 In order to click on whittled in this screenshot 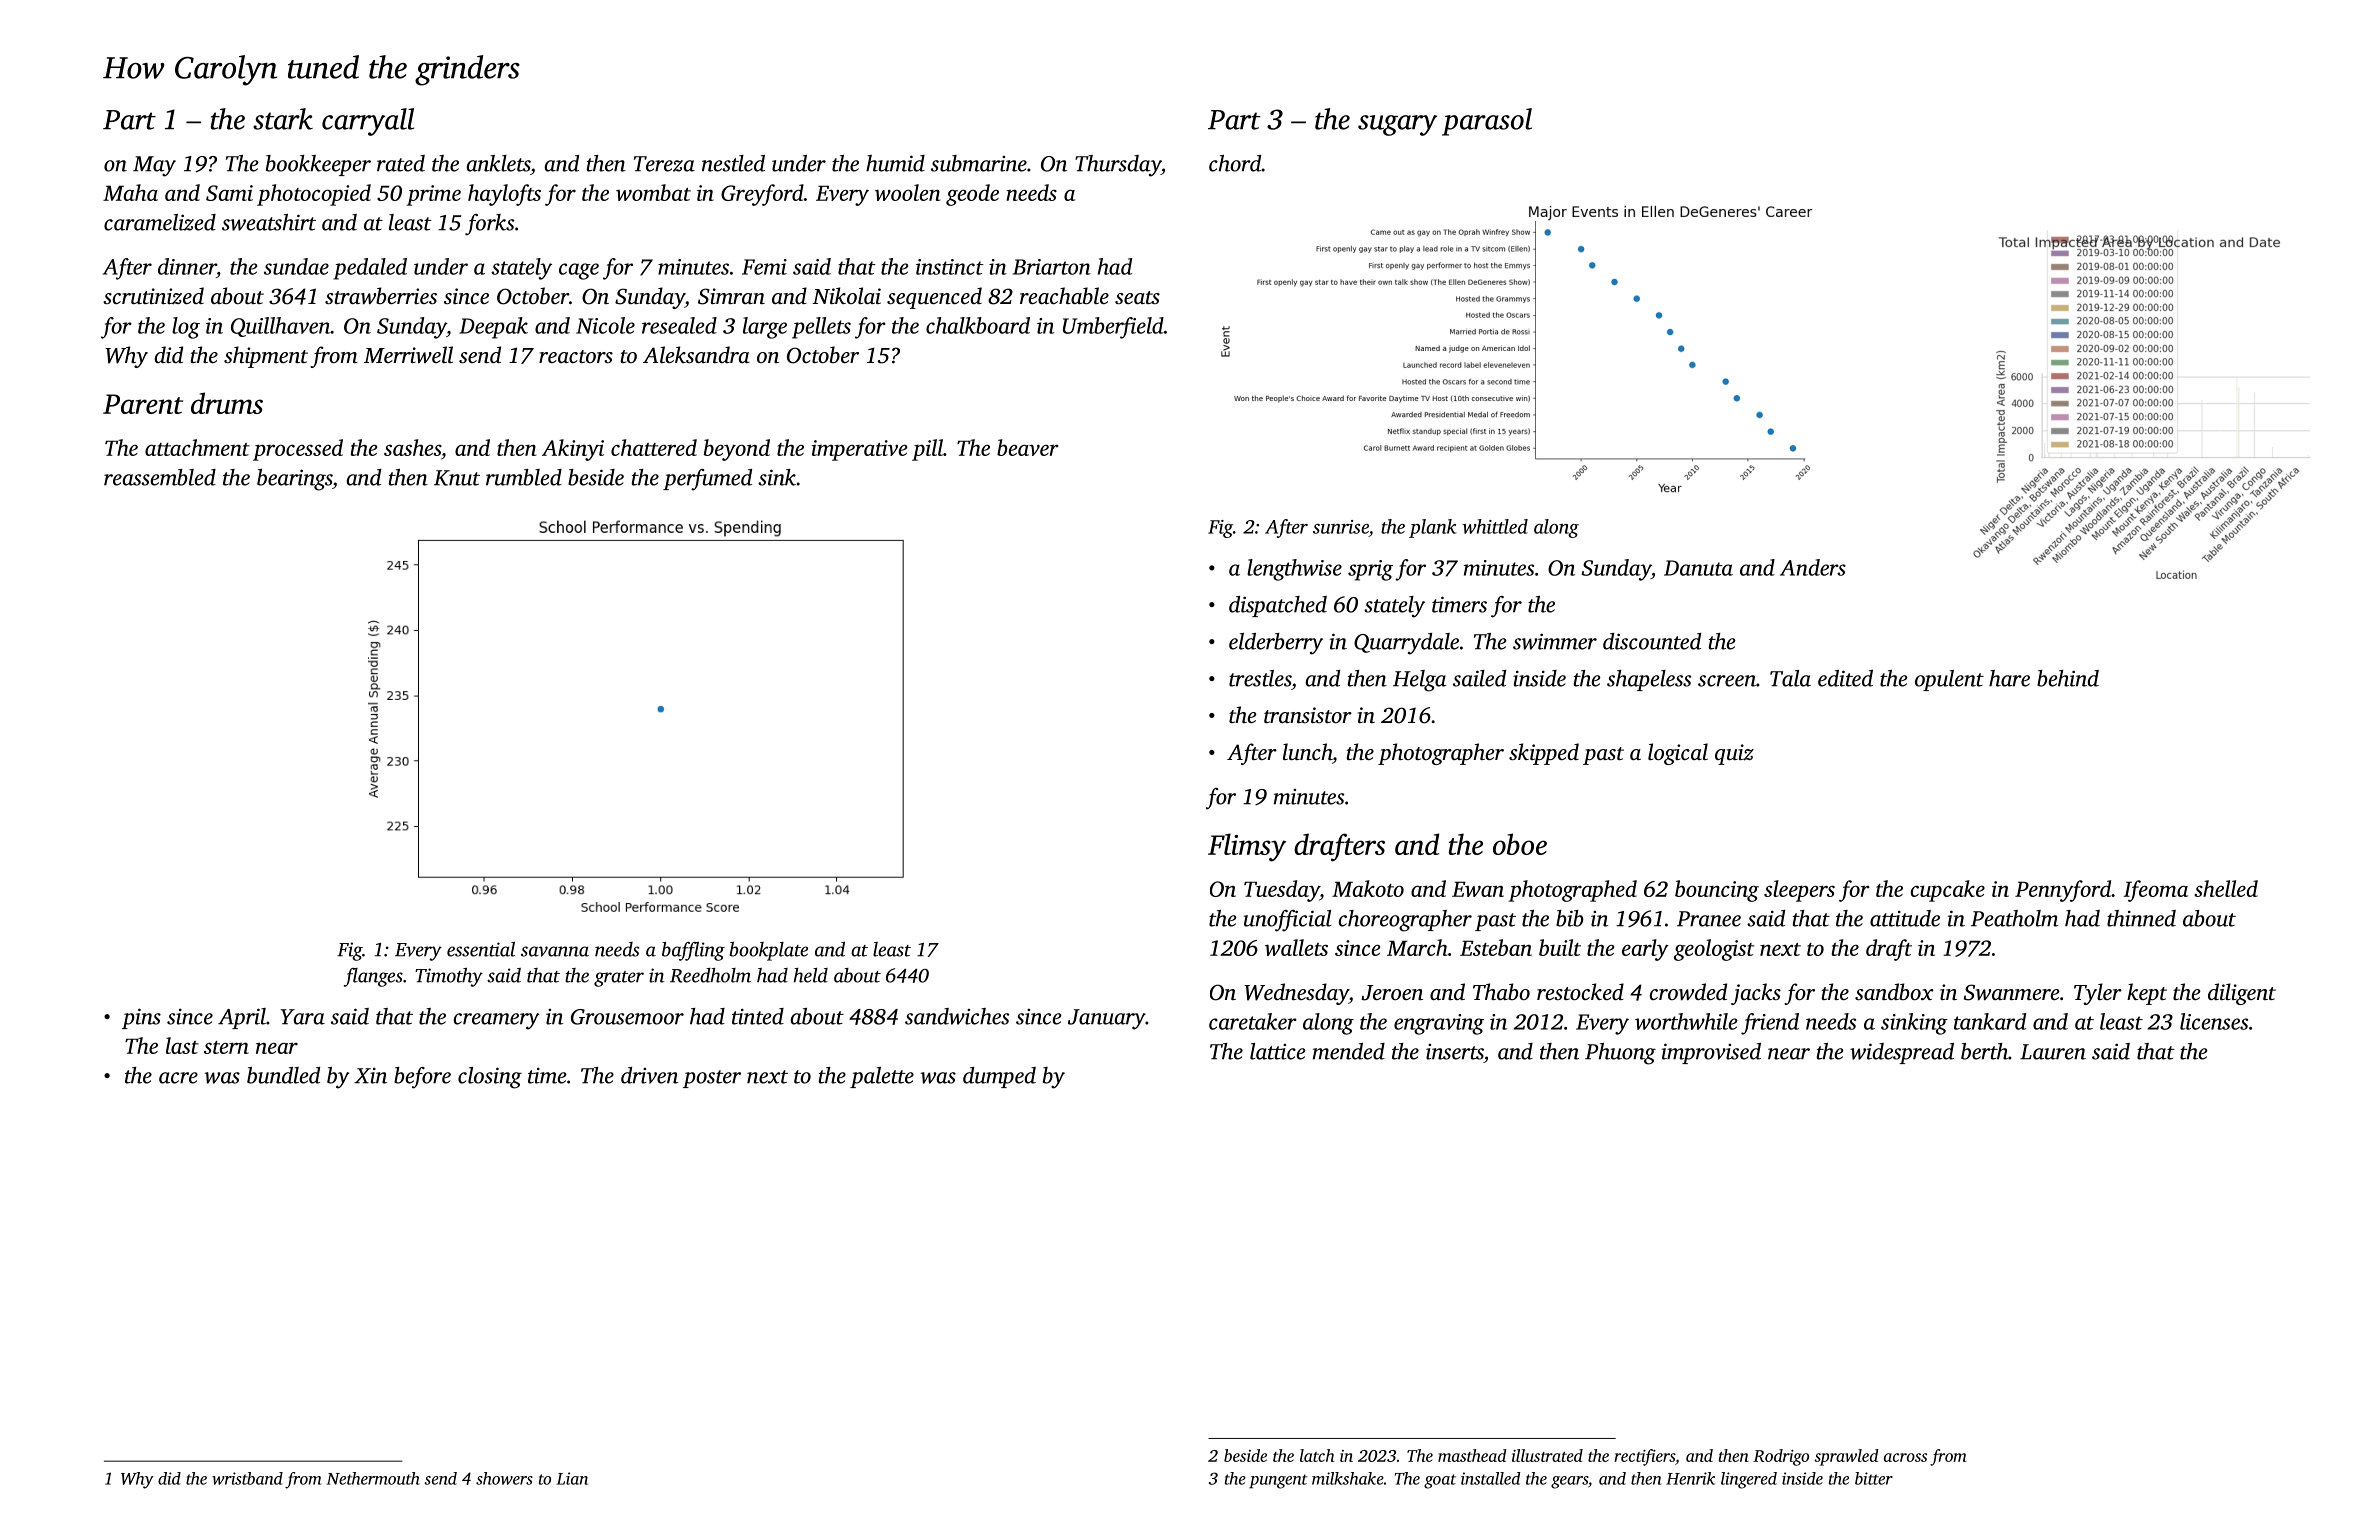, I will do `click(1495, 526)`.
